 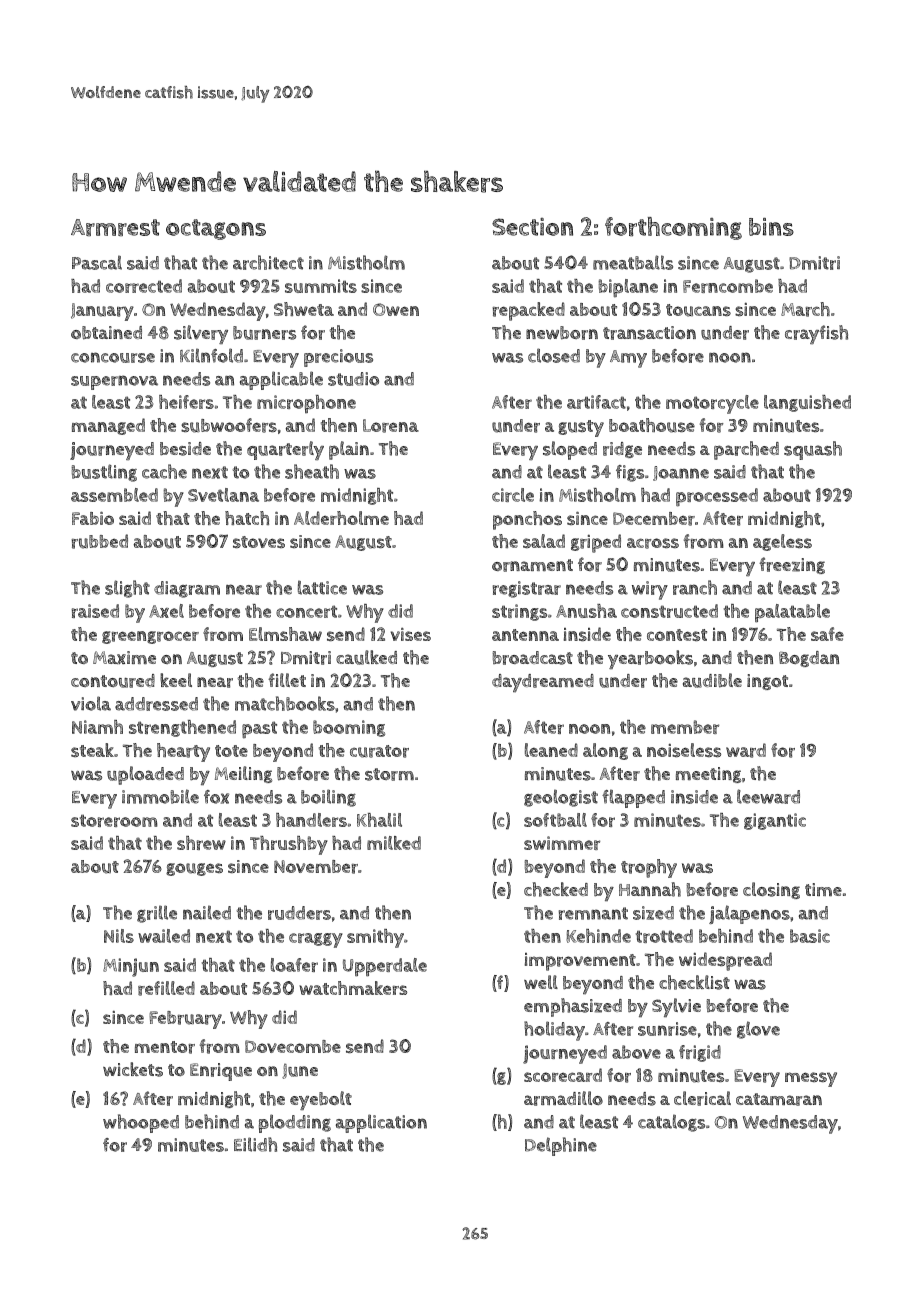 What do you see at coordinates (268, 262) in the document?
I see `architect` at bounding box center [268, 262].
